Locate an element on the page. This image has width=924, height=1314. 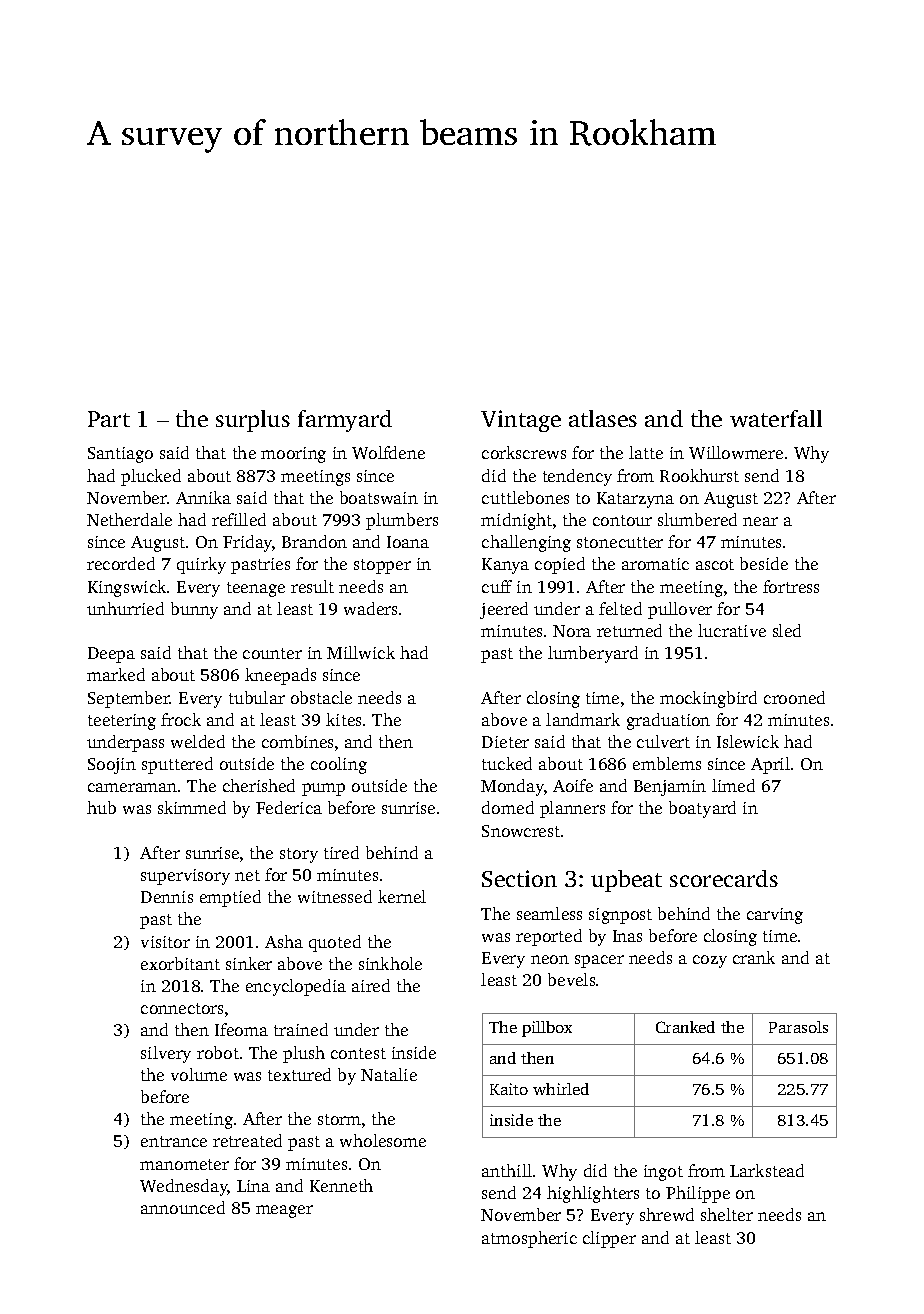
aired is located at coordinates (371, 985).
